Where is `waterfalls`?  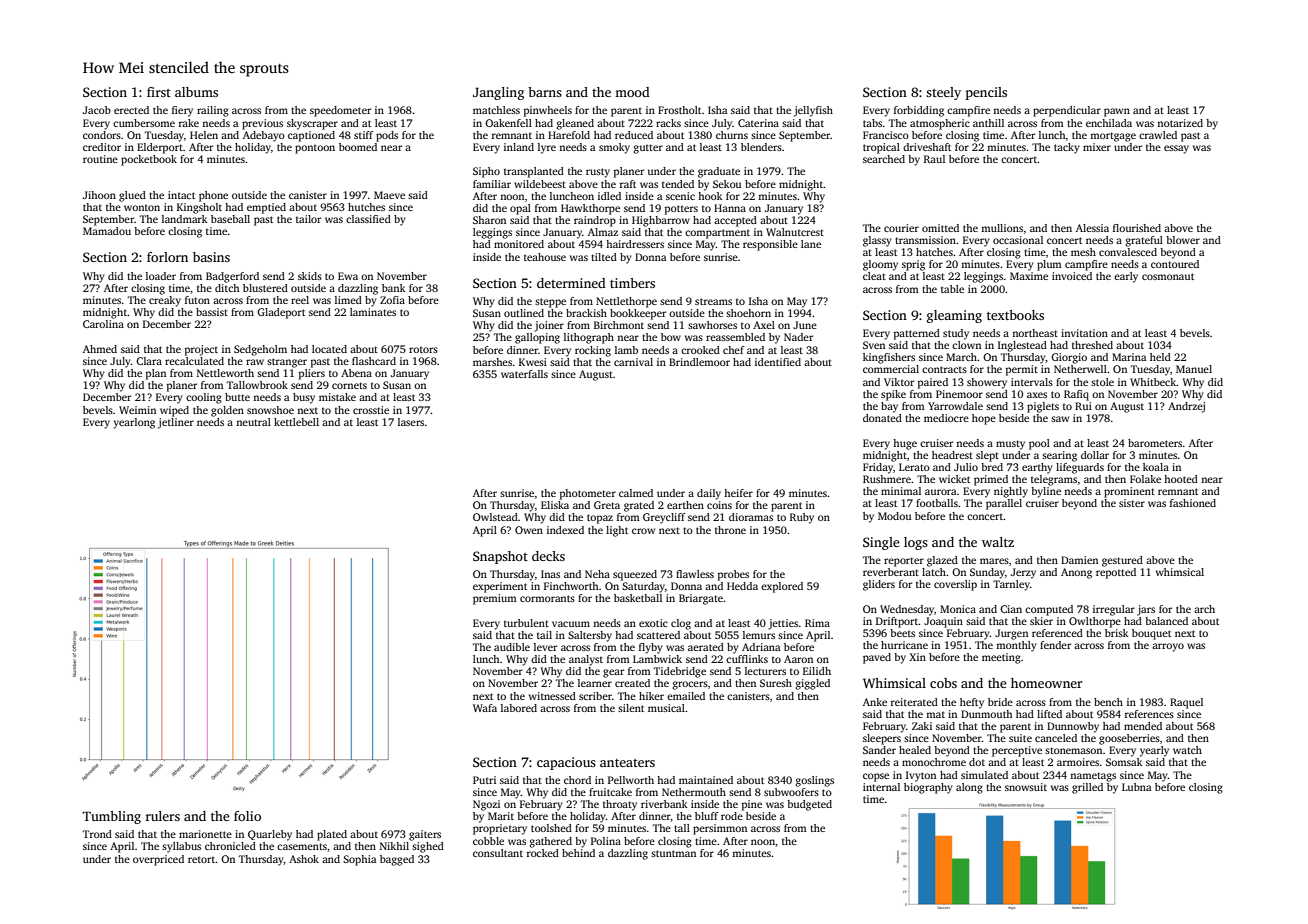
waterfalls is located at coordinates (524, 374).
